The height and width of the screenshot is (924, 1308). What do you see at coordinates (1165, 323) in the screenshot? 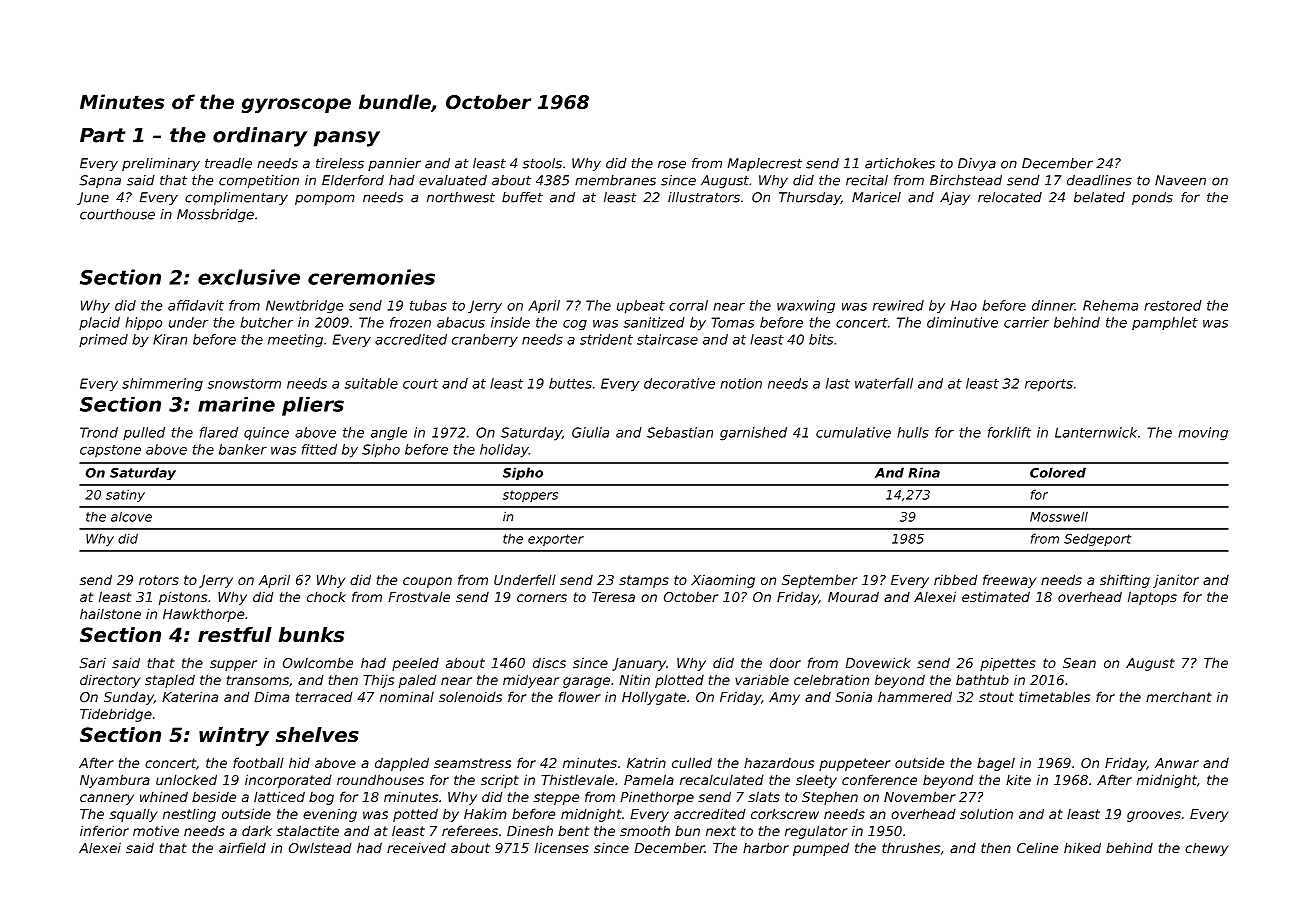
I see `pamphlet` at bounding box center [1165, 323].
